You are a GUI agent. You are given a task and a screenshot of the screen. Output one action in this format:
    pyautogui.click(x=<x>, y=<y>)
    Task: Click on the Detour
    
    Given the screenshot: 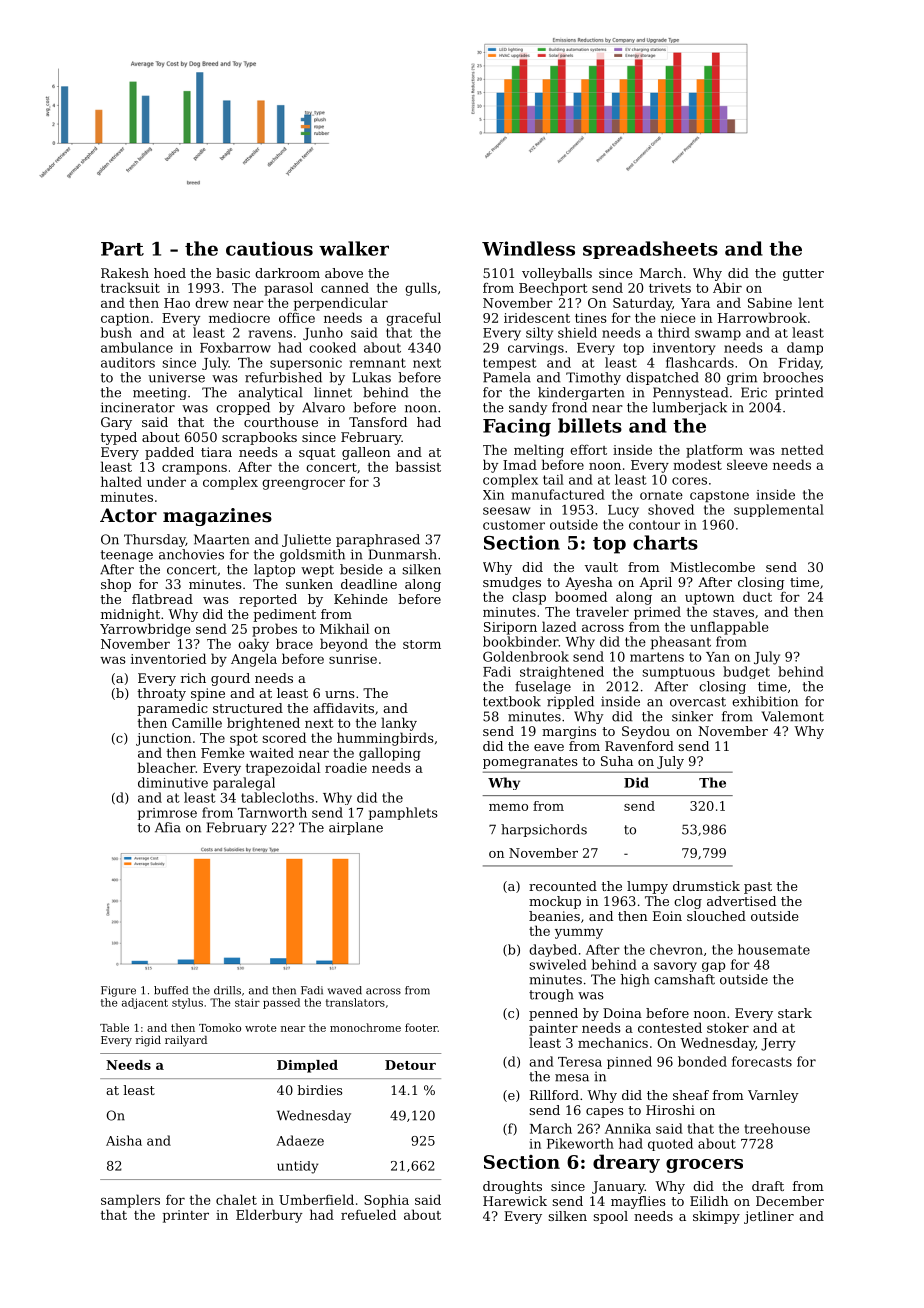 What is the action you would take?
    pyautogui.click(x=410, y=1065)
